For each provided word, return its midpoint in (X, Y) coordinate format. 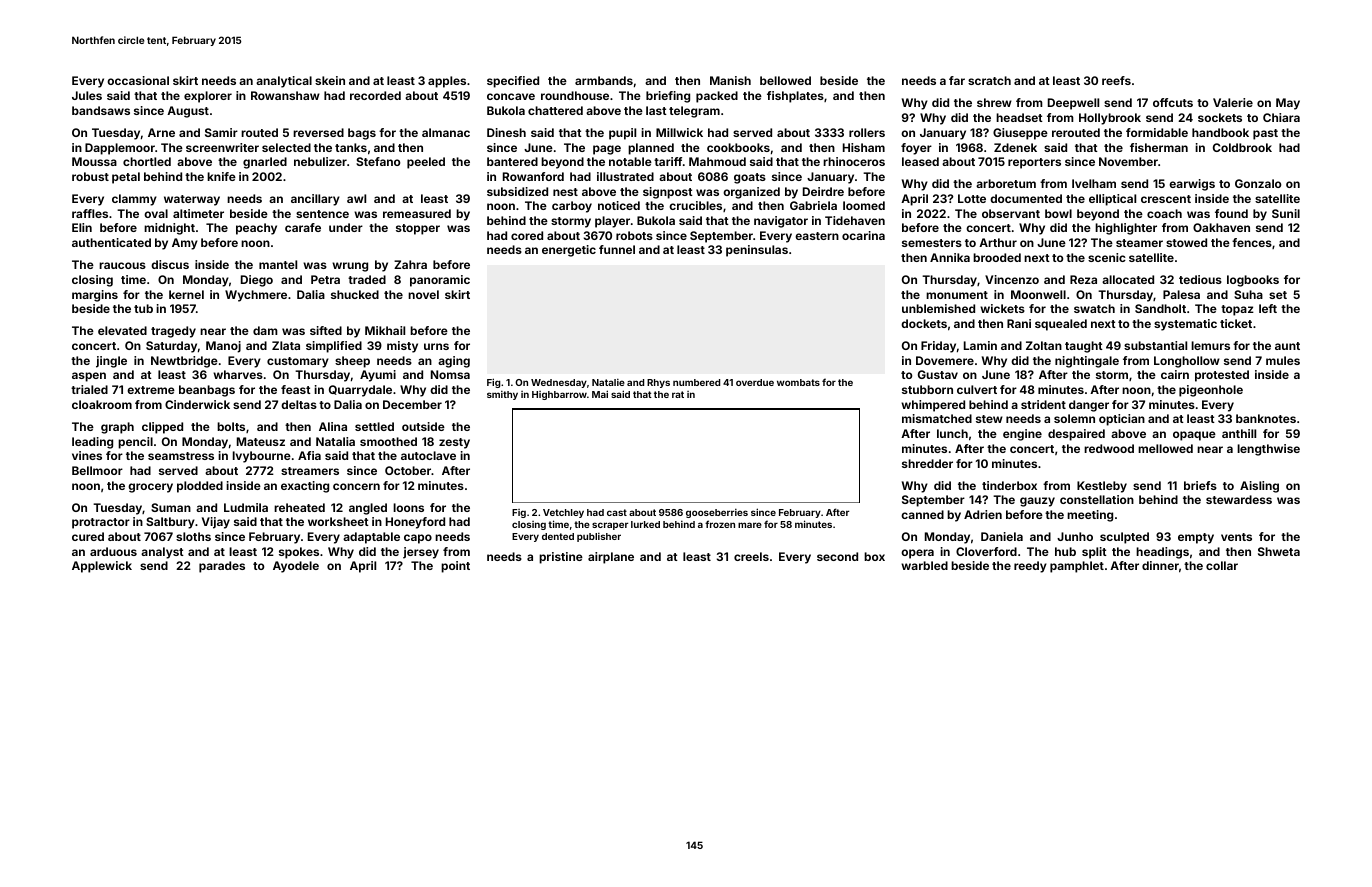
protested (1222, 376)
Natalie (608, 382)
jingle (111, 362)
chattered (555, 110)
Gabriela (813, 205)
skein (330, 80)
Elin (82, 227)
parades (222, 567)
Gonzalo (1258, 183)
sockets (1220, 117)
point (455, 567)
